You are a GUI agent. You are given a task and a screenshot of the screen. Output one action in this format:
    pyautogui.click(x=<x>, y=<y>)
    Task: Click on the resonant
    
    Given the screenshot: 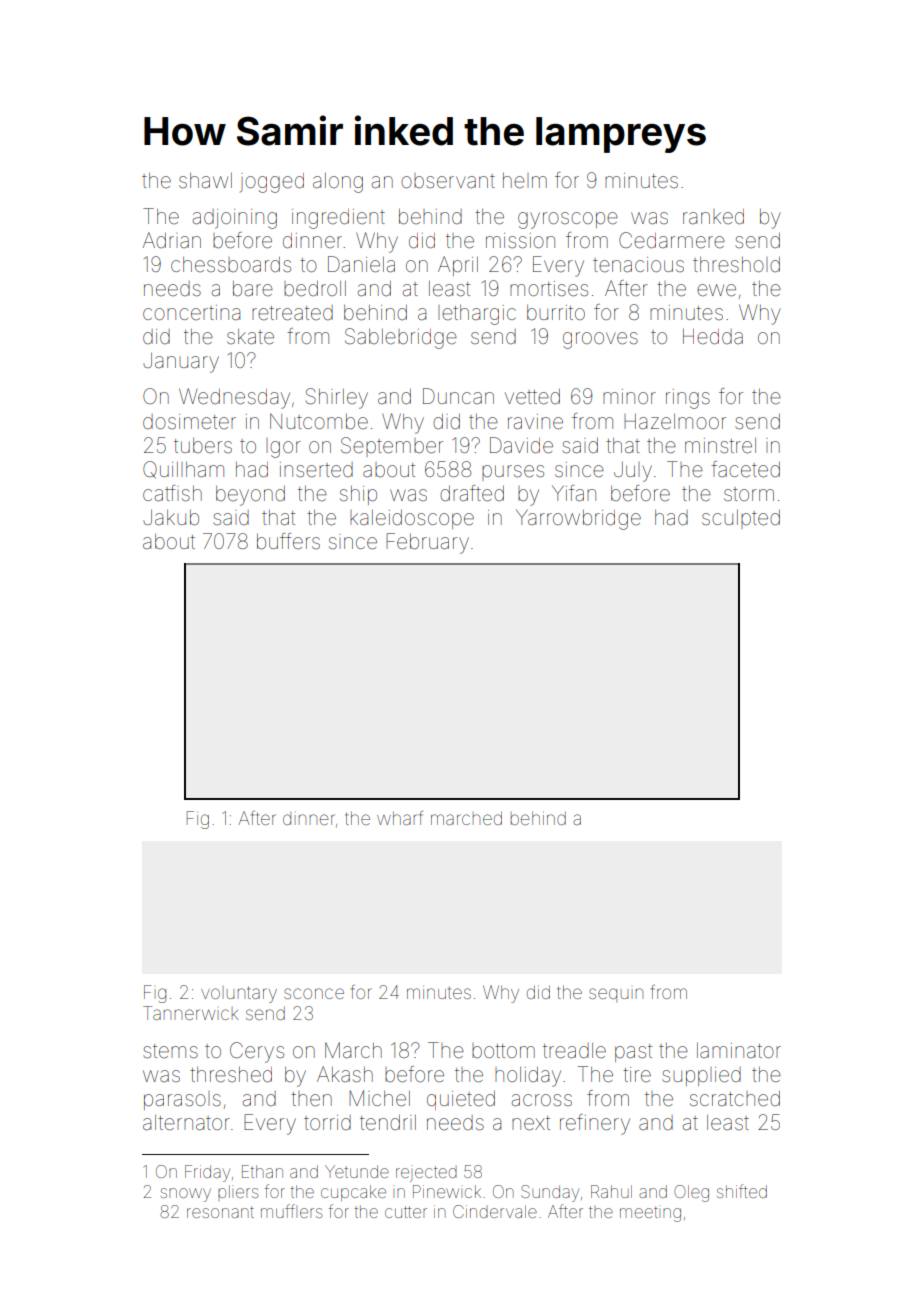 What is the action you would take?
    pyautogui.click(x=220, y=1212)
